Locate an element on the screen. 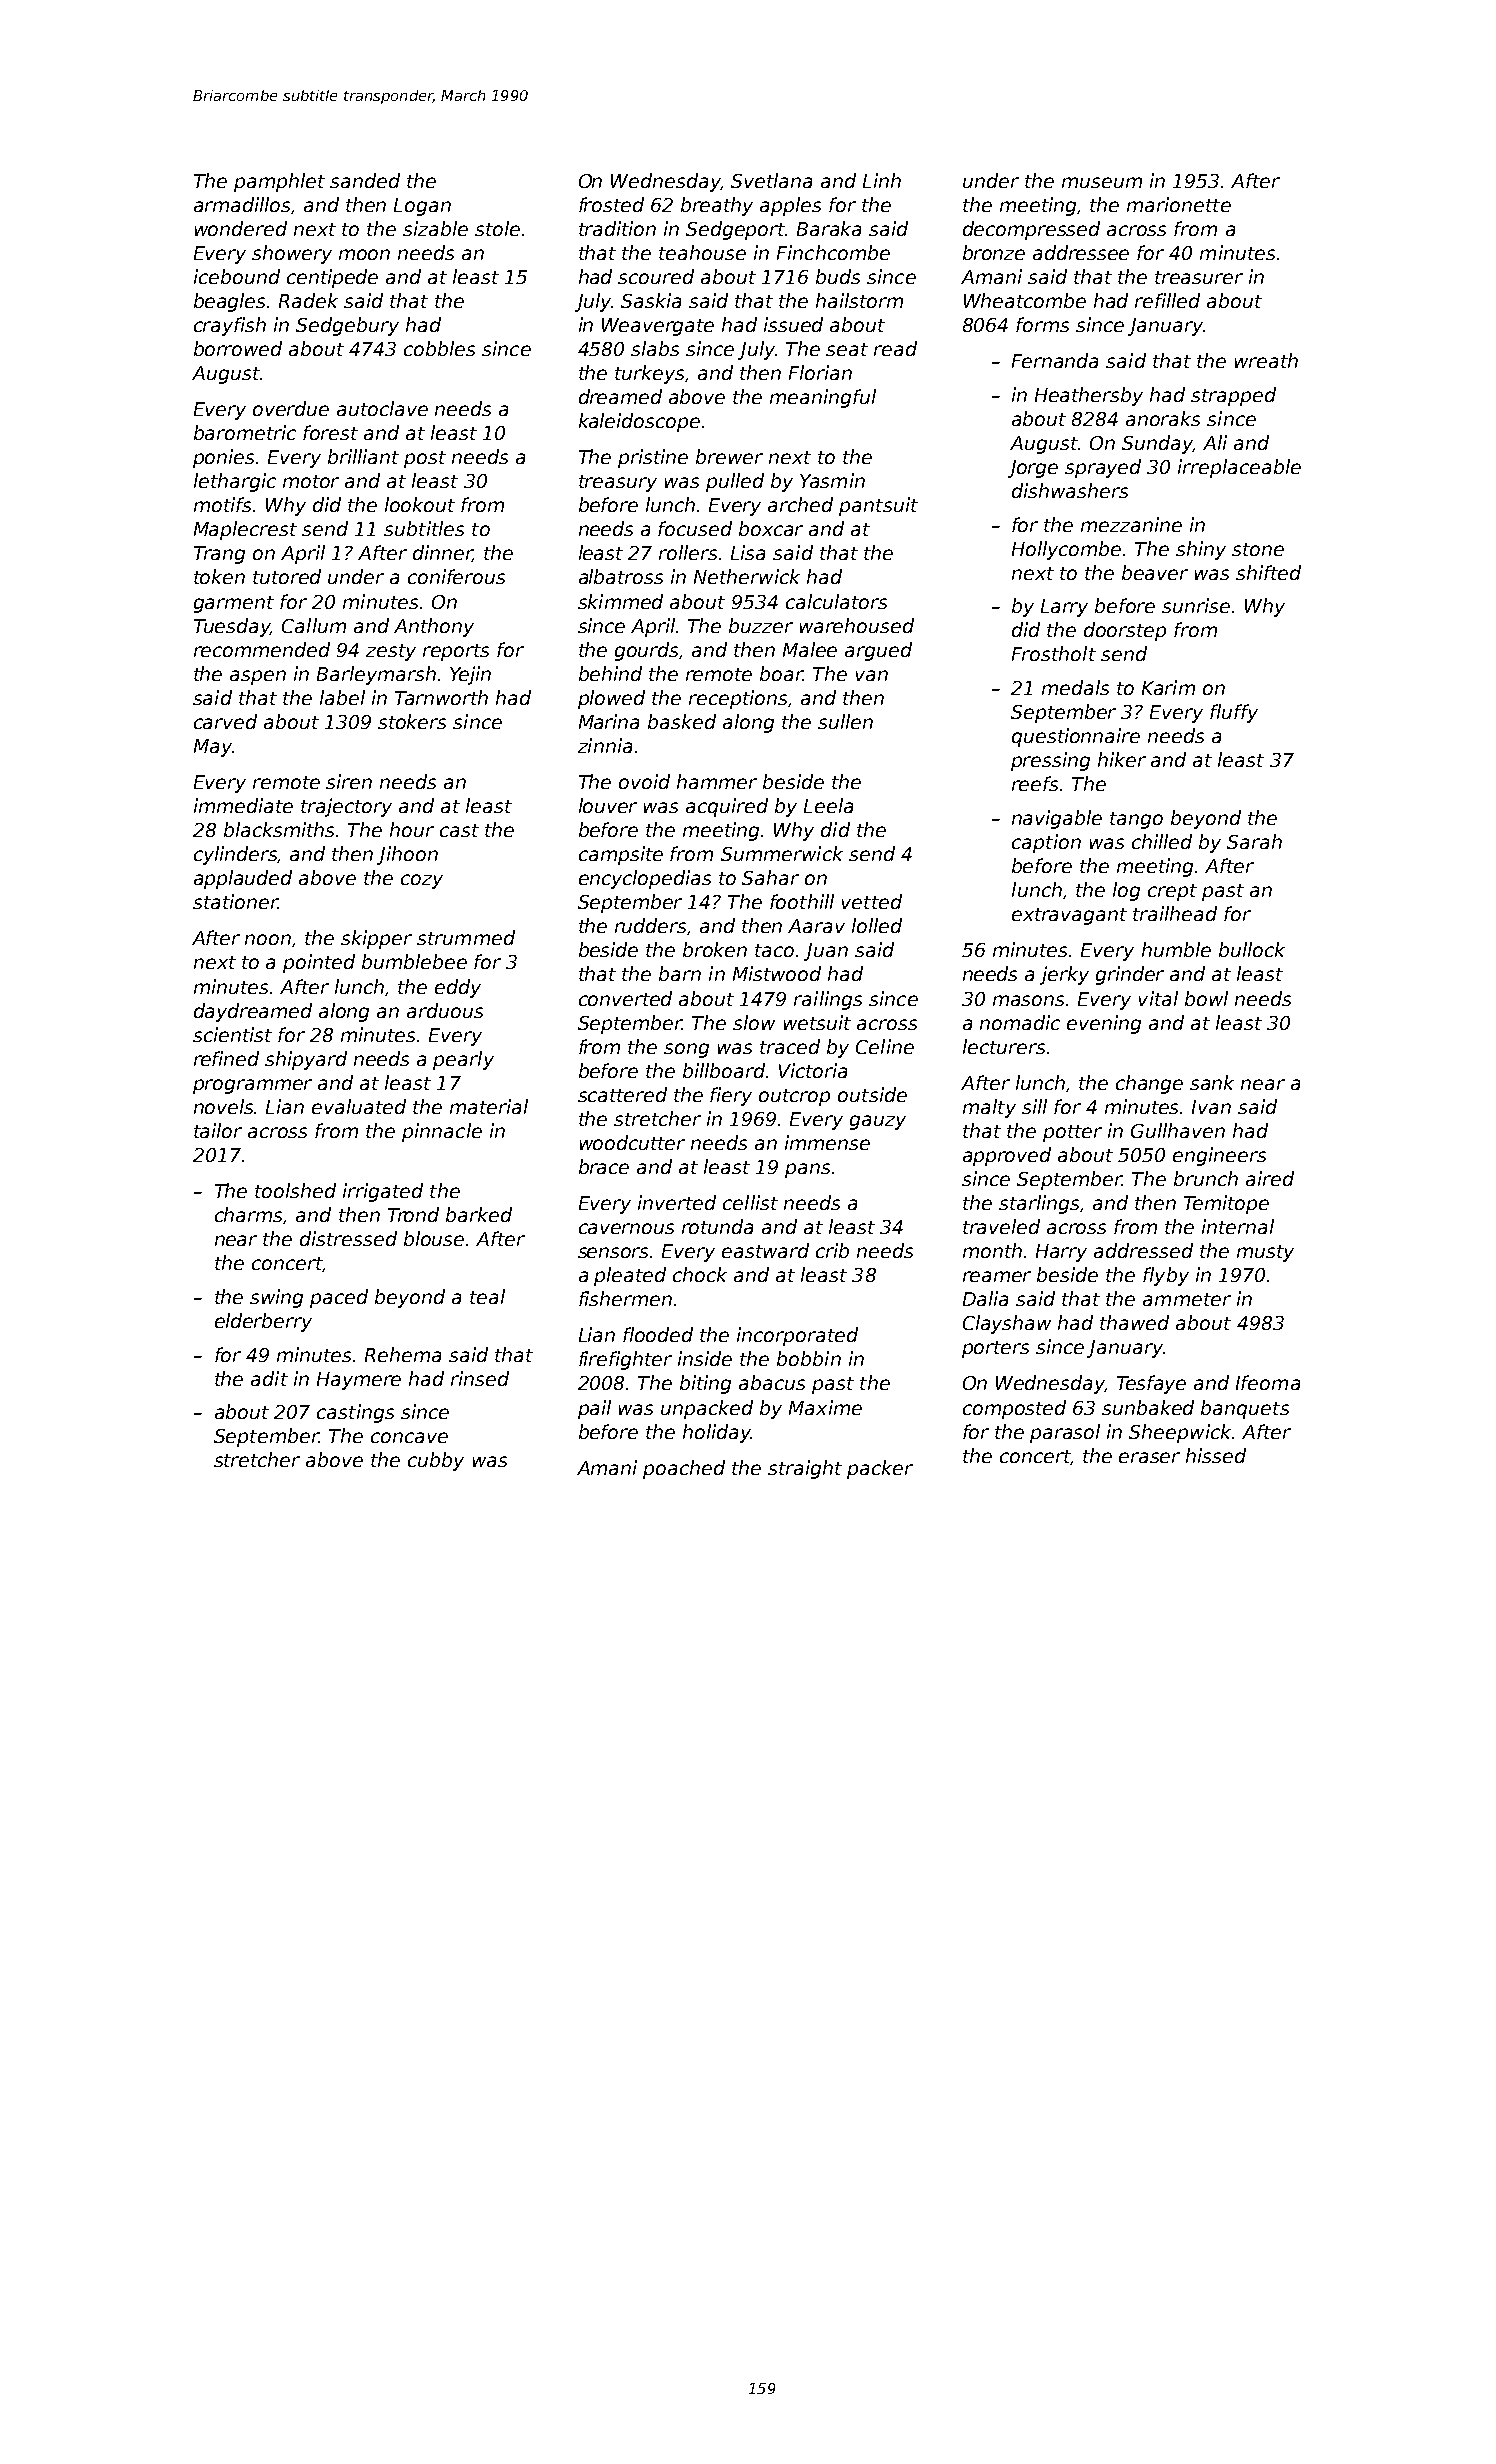 The width and height of the screenshot is (1496, 2464). potter is located at coordinates (1072, 1133).
